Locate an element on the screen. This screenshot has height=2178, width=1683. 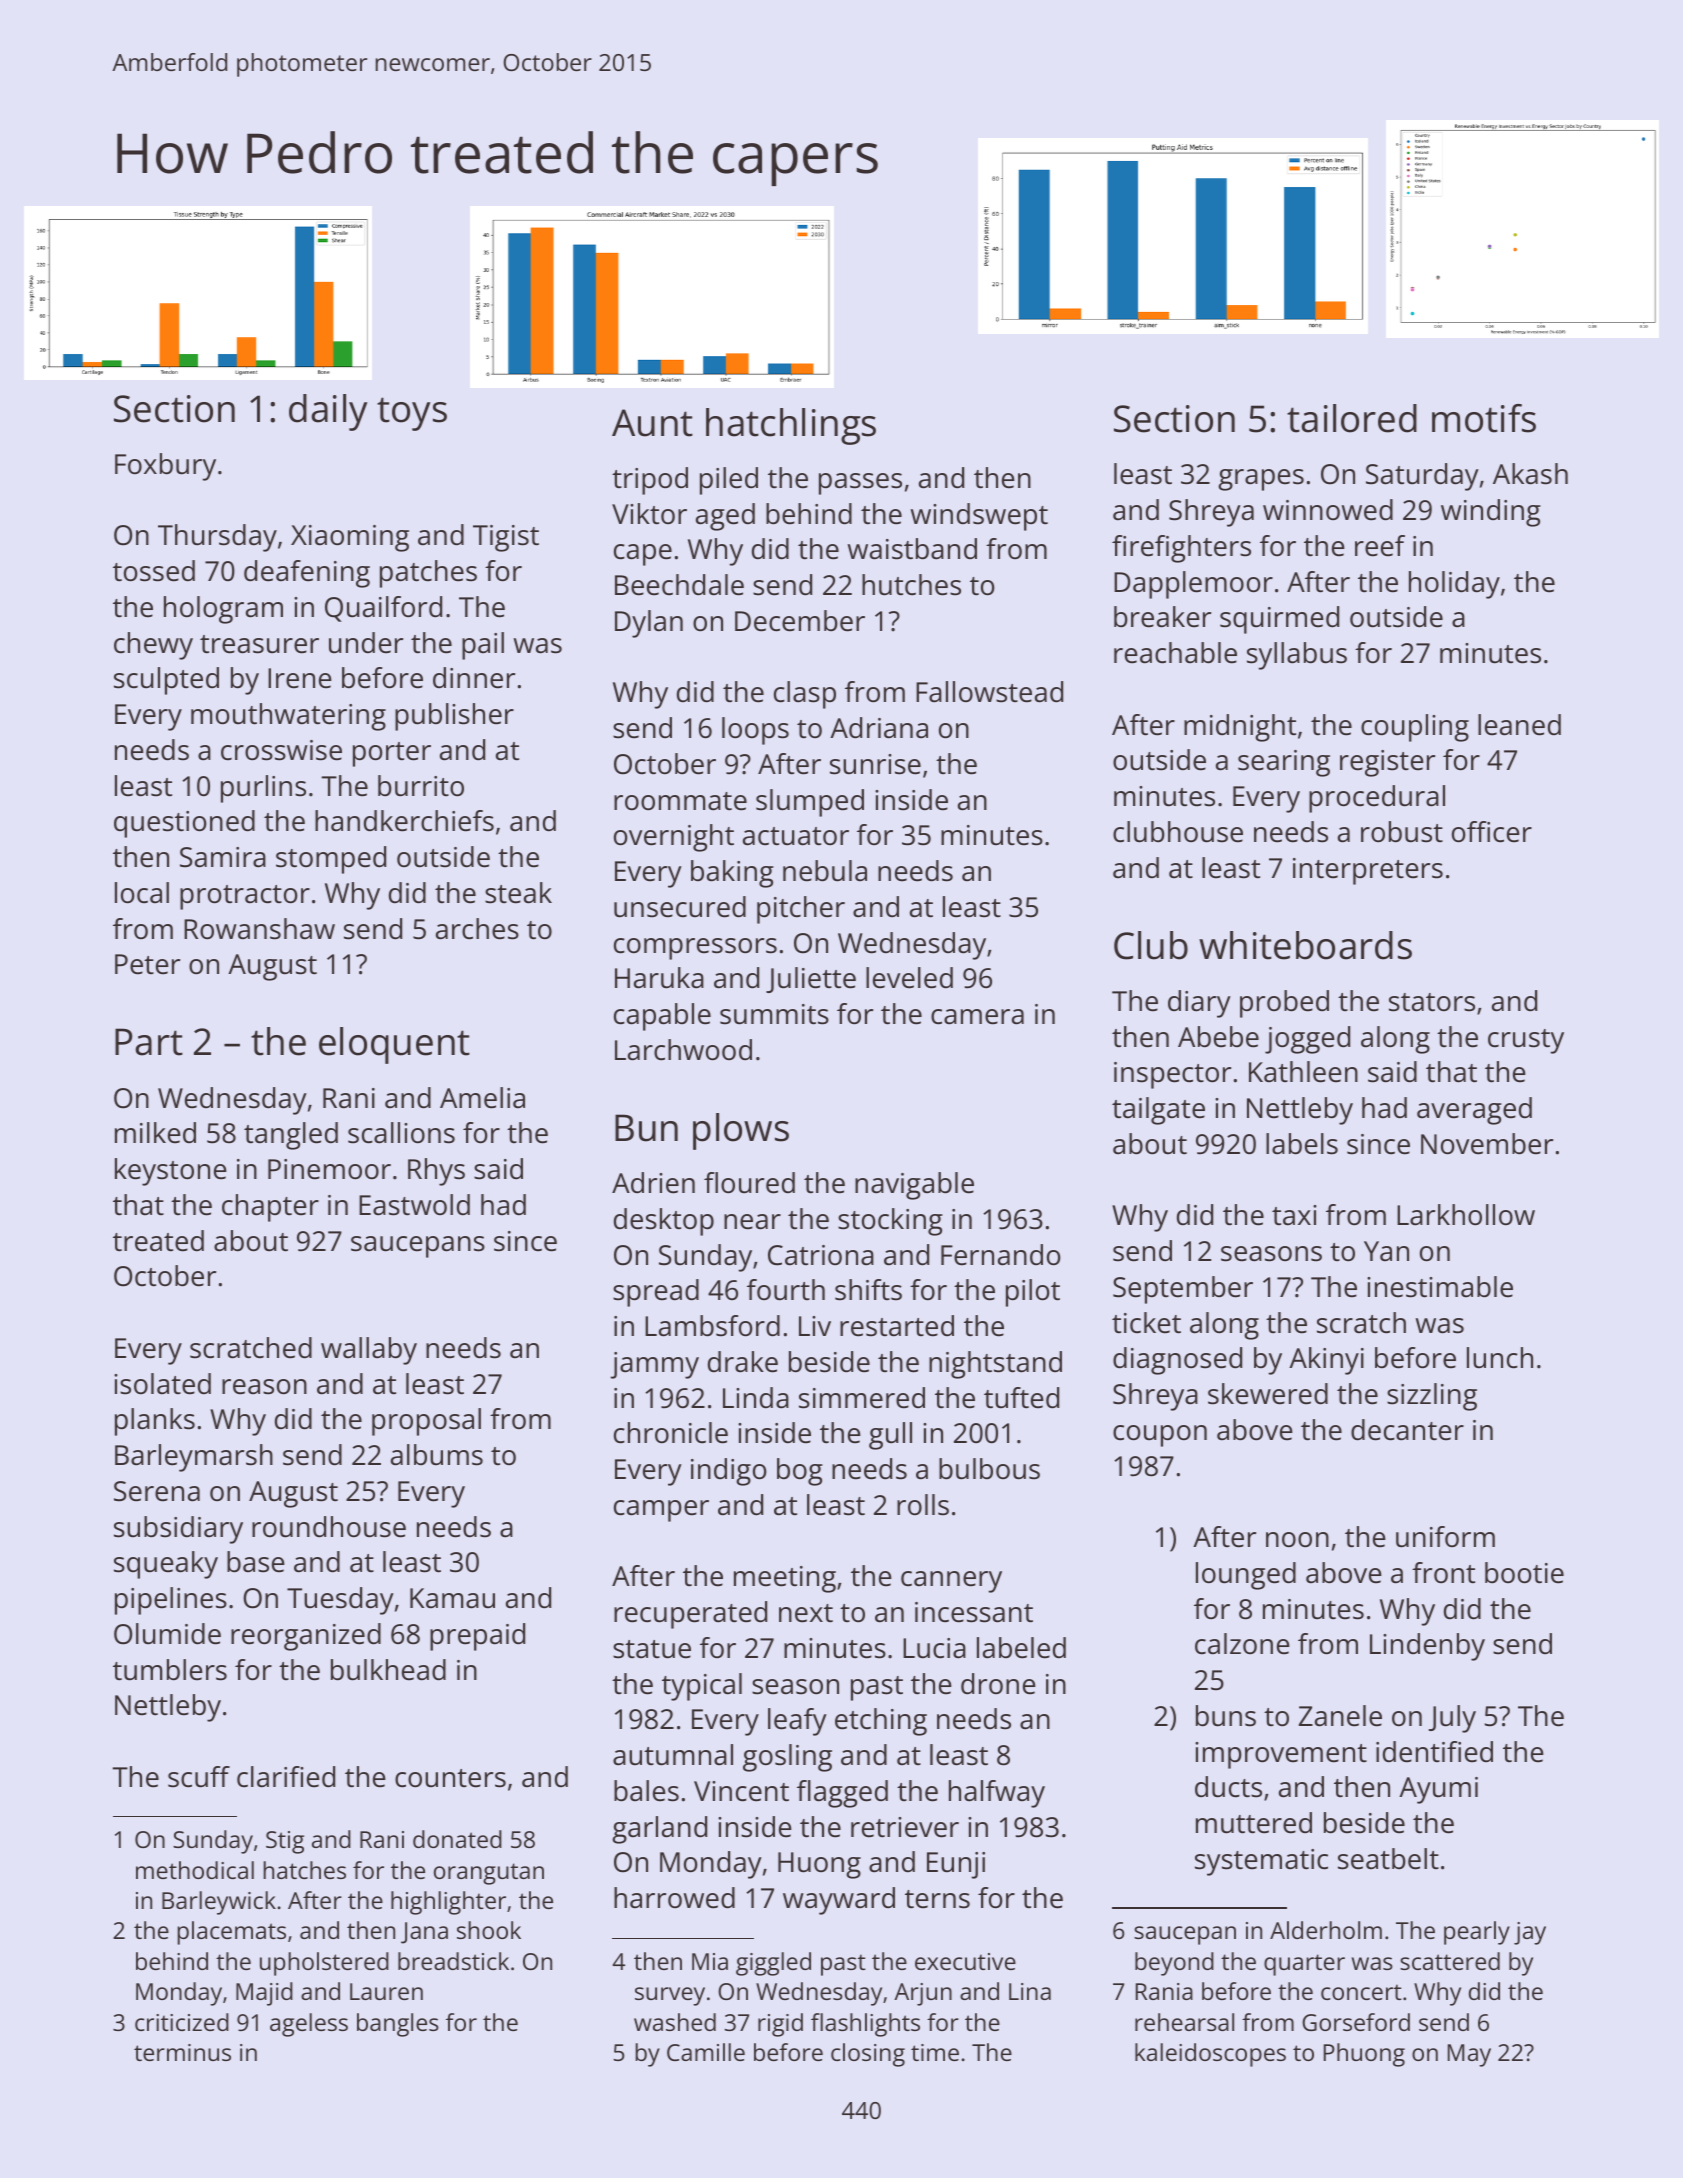
uniform is located at coordinates (1445, 1537).
